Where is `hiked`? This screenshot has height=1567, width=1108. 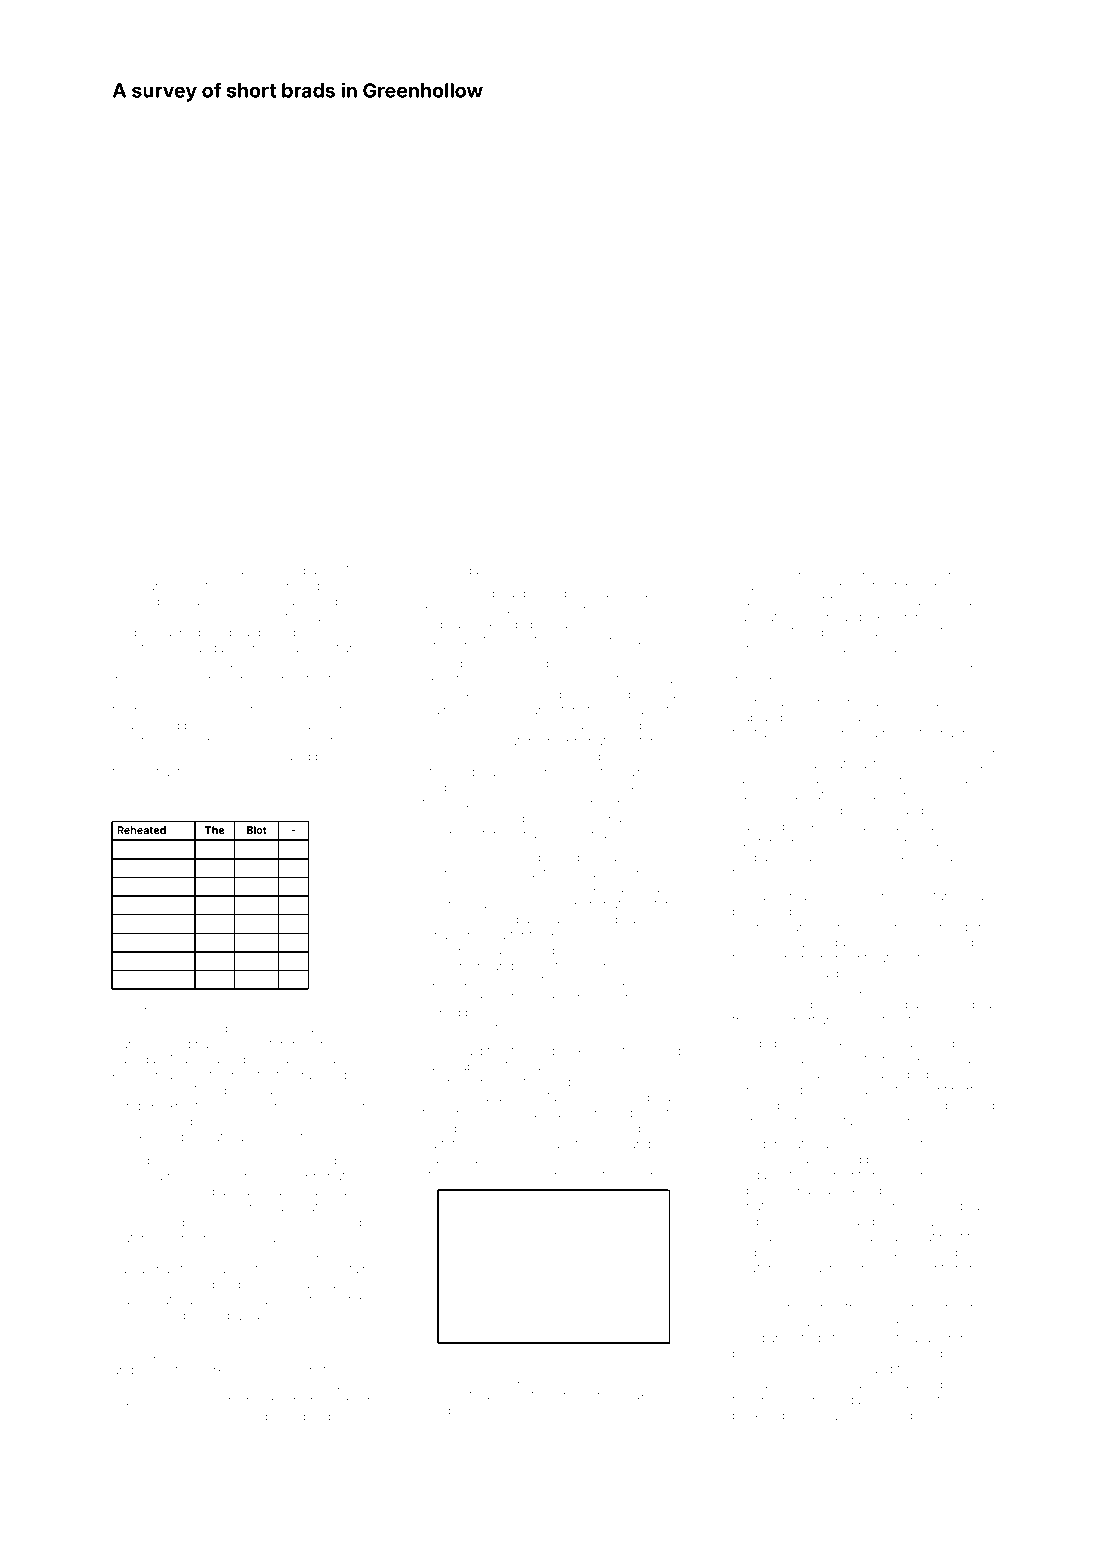 hiked is located at coordinates (598, 888).
